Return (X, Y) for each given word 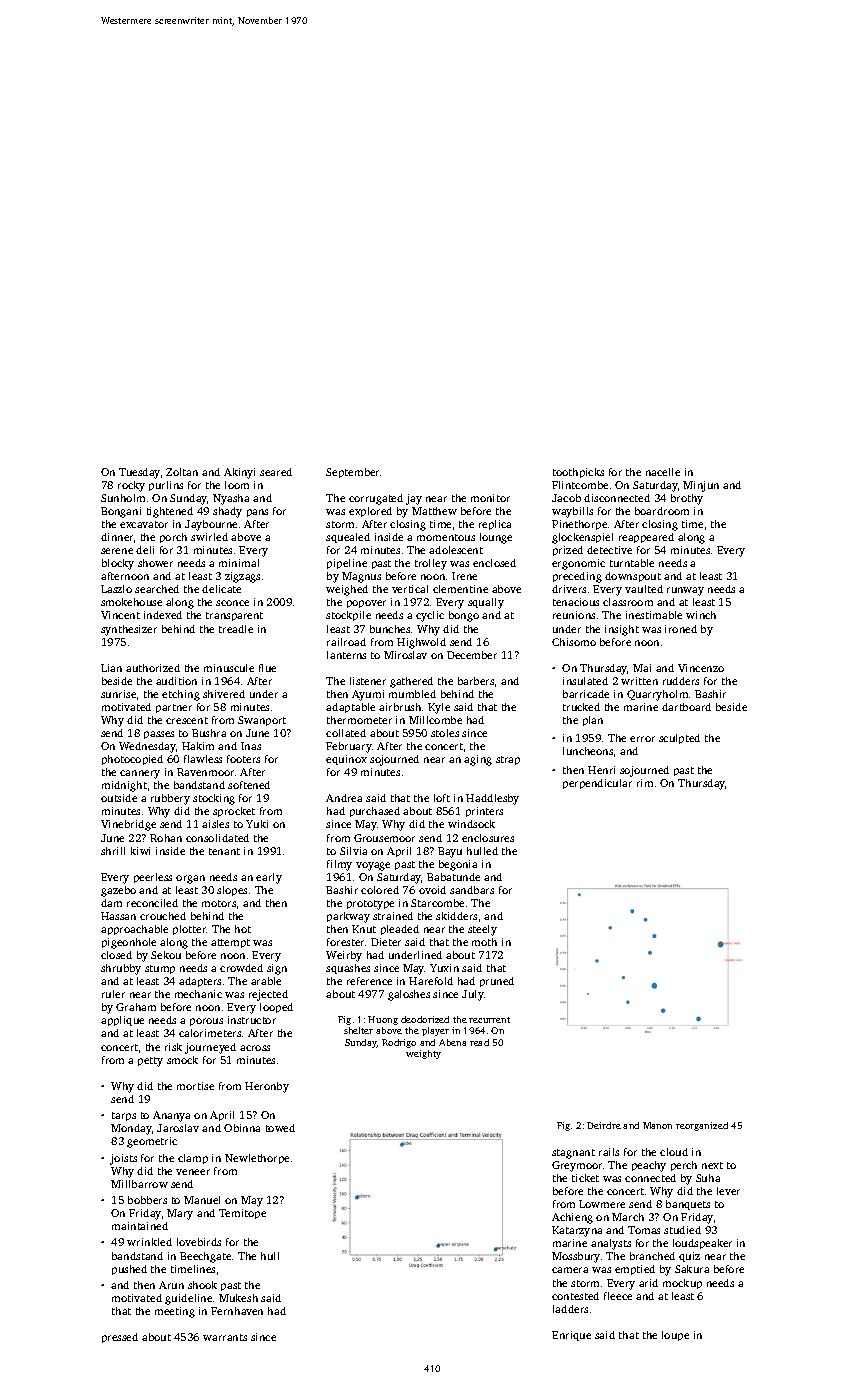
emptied (635, 1270)
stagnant (573, 1154)
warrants (225, 1337)
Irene (464, 576)
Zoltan (182, 472)
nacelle (663, 472)
